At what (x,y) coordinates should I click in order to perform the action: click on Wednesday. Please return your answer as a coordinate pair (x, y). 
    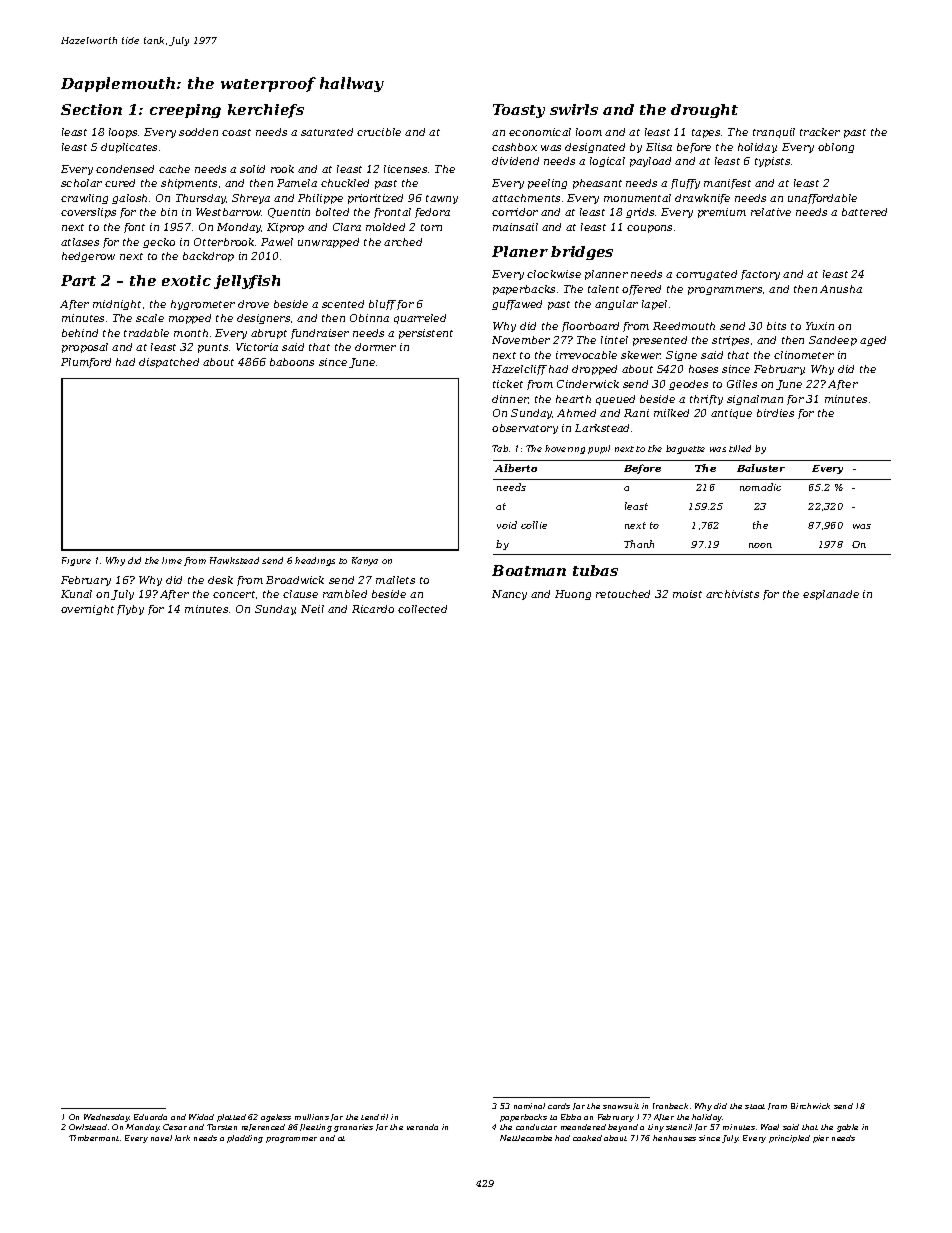
    Looking at the image, I should click on (106, 1118).
